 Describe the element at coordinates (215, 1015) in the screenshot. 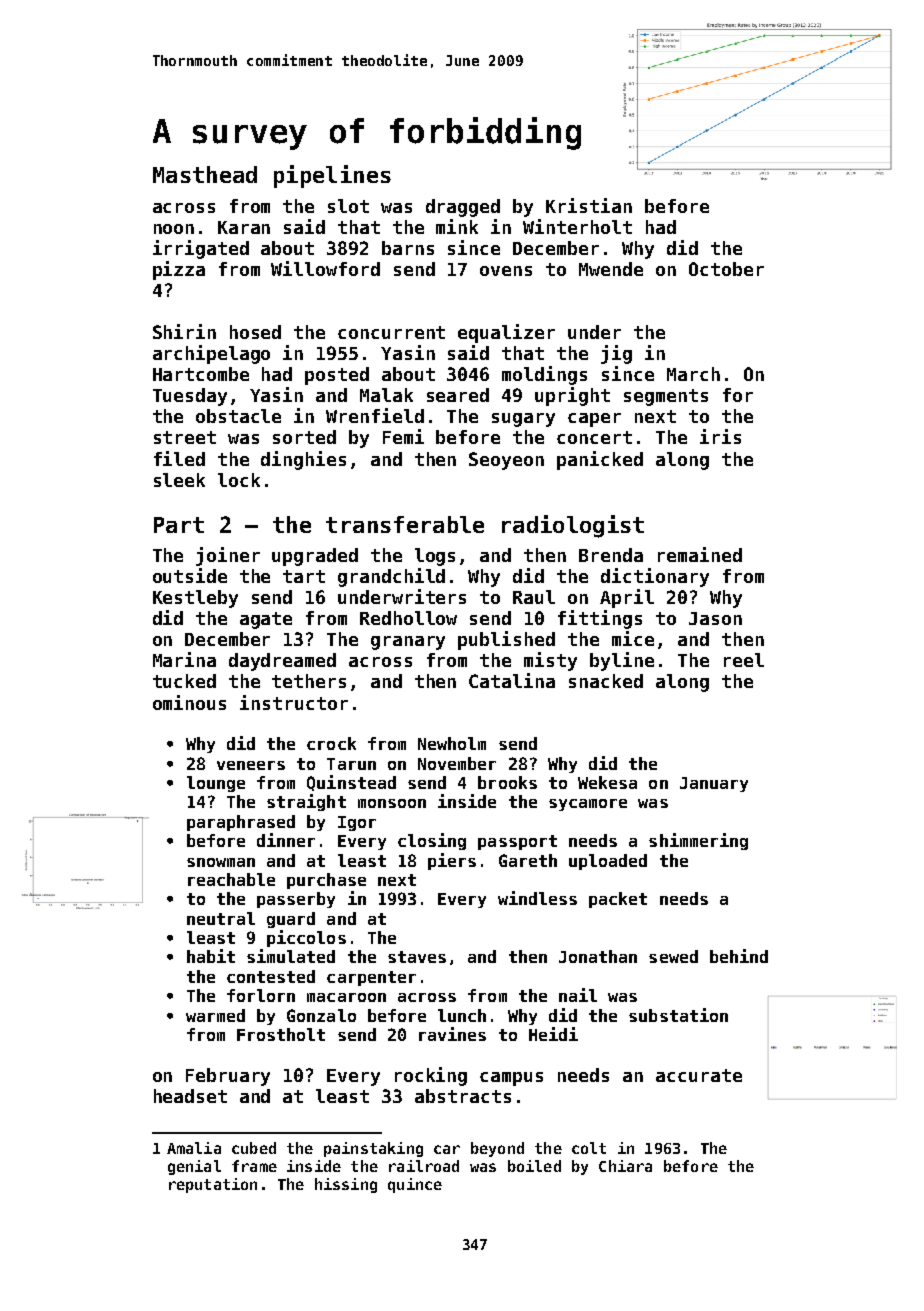

I see `warmed` at that location.
